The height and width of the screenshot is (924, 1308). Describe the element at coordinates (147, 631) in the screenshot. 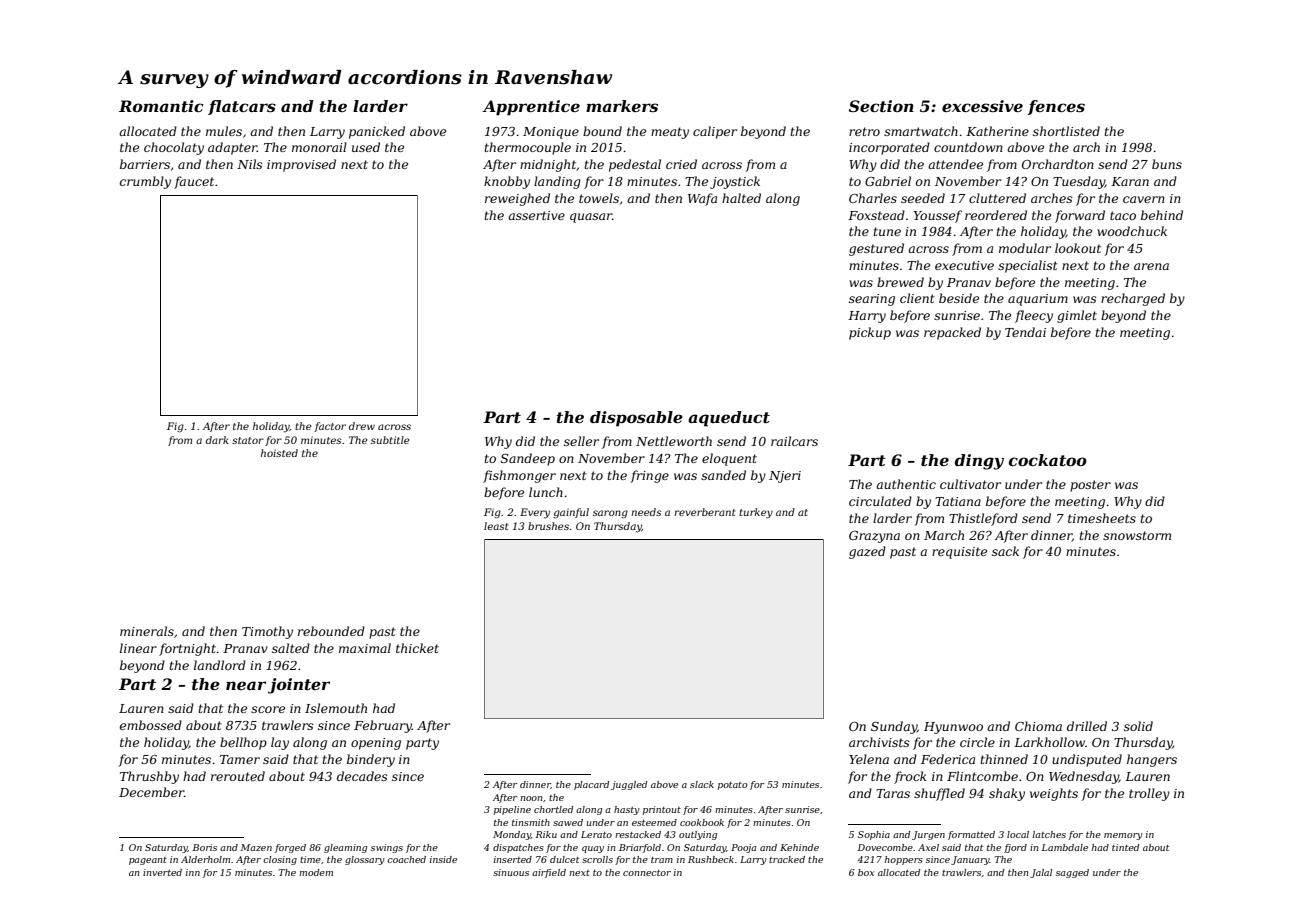

I see `minerals` at that location.
